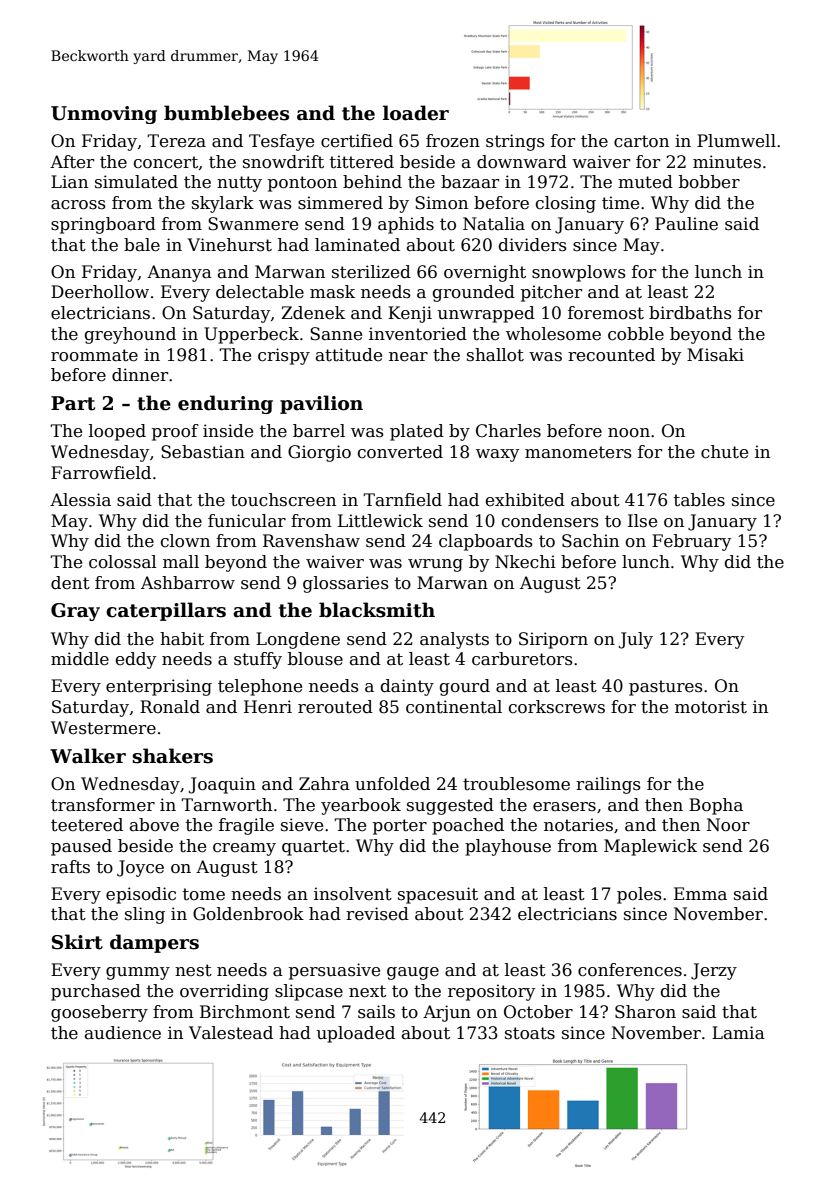  What do you see at coordinates (516, 784) in the page?
I see `troublesome` at bounding box center [516, 784].
